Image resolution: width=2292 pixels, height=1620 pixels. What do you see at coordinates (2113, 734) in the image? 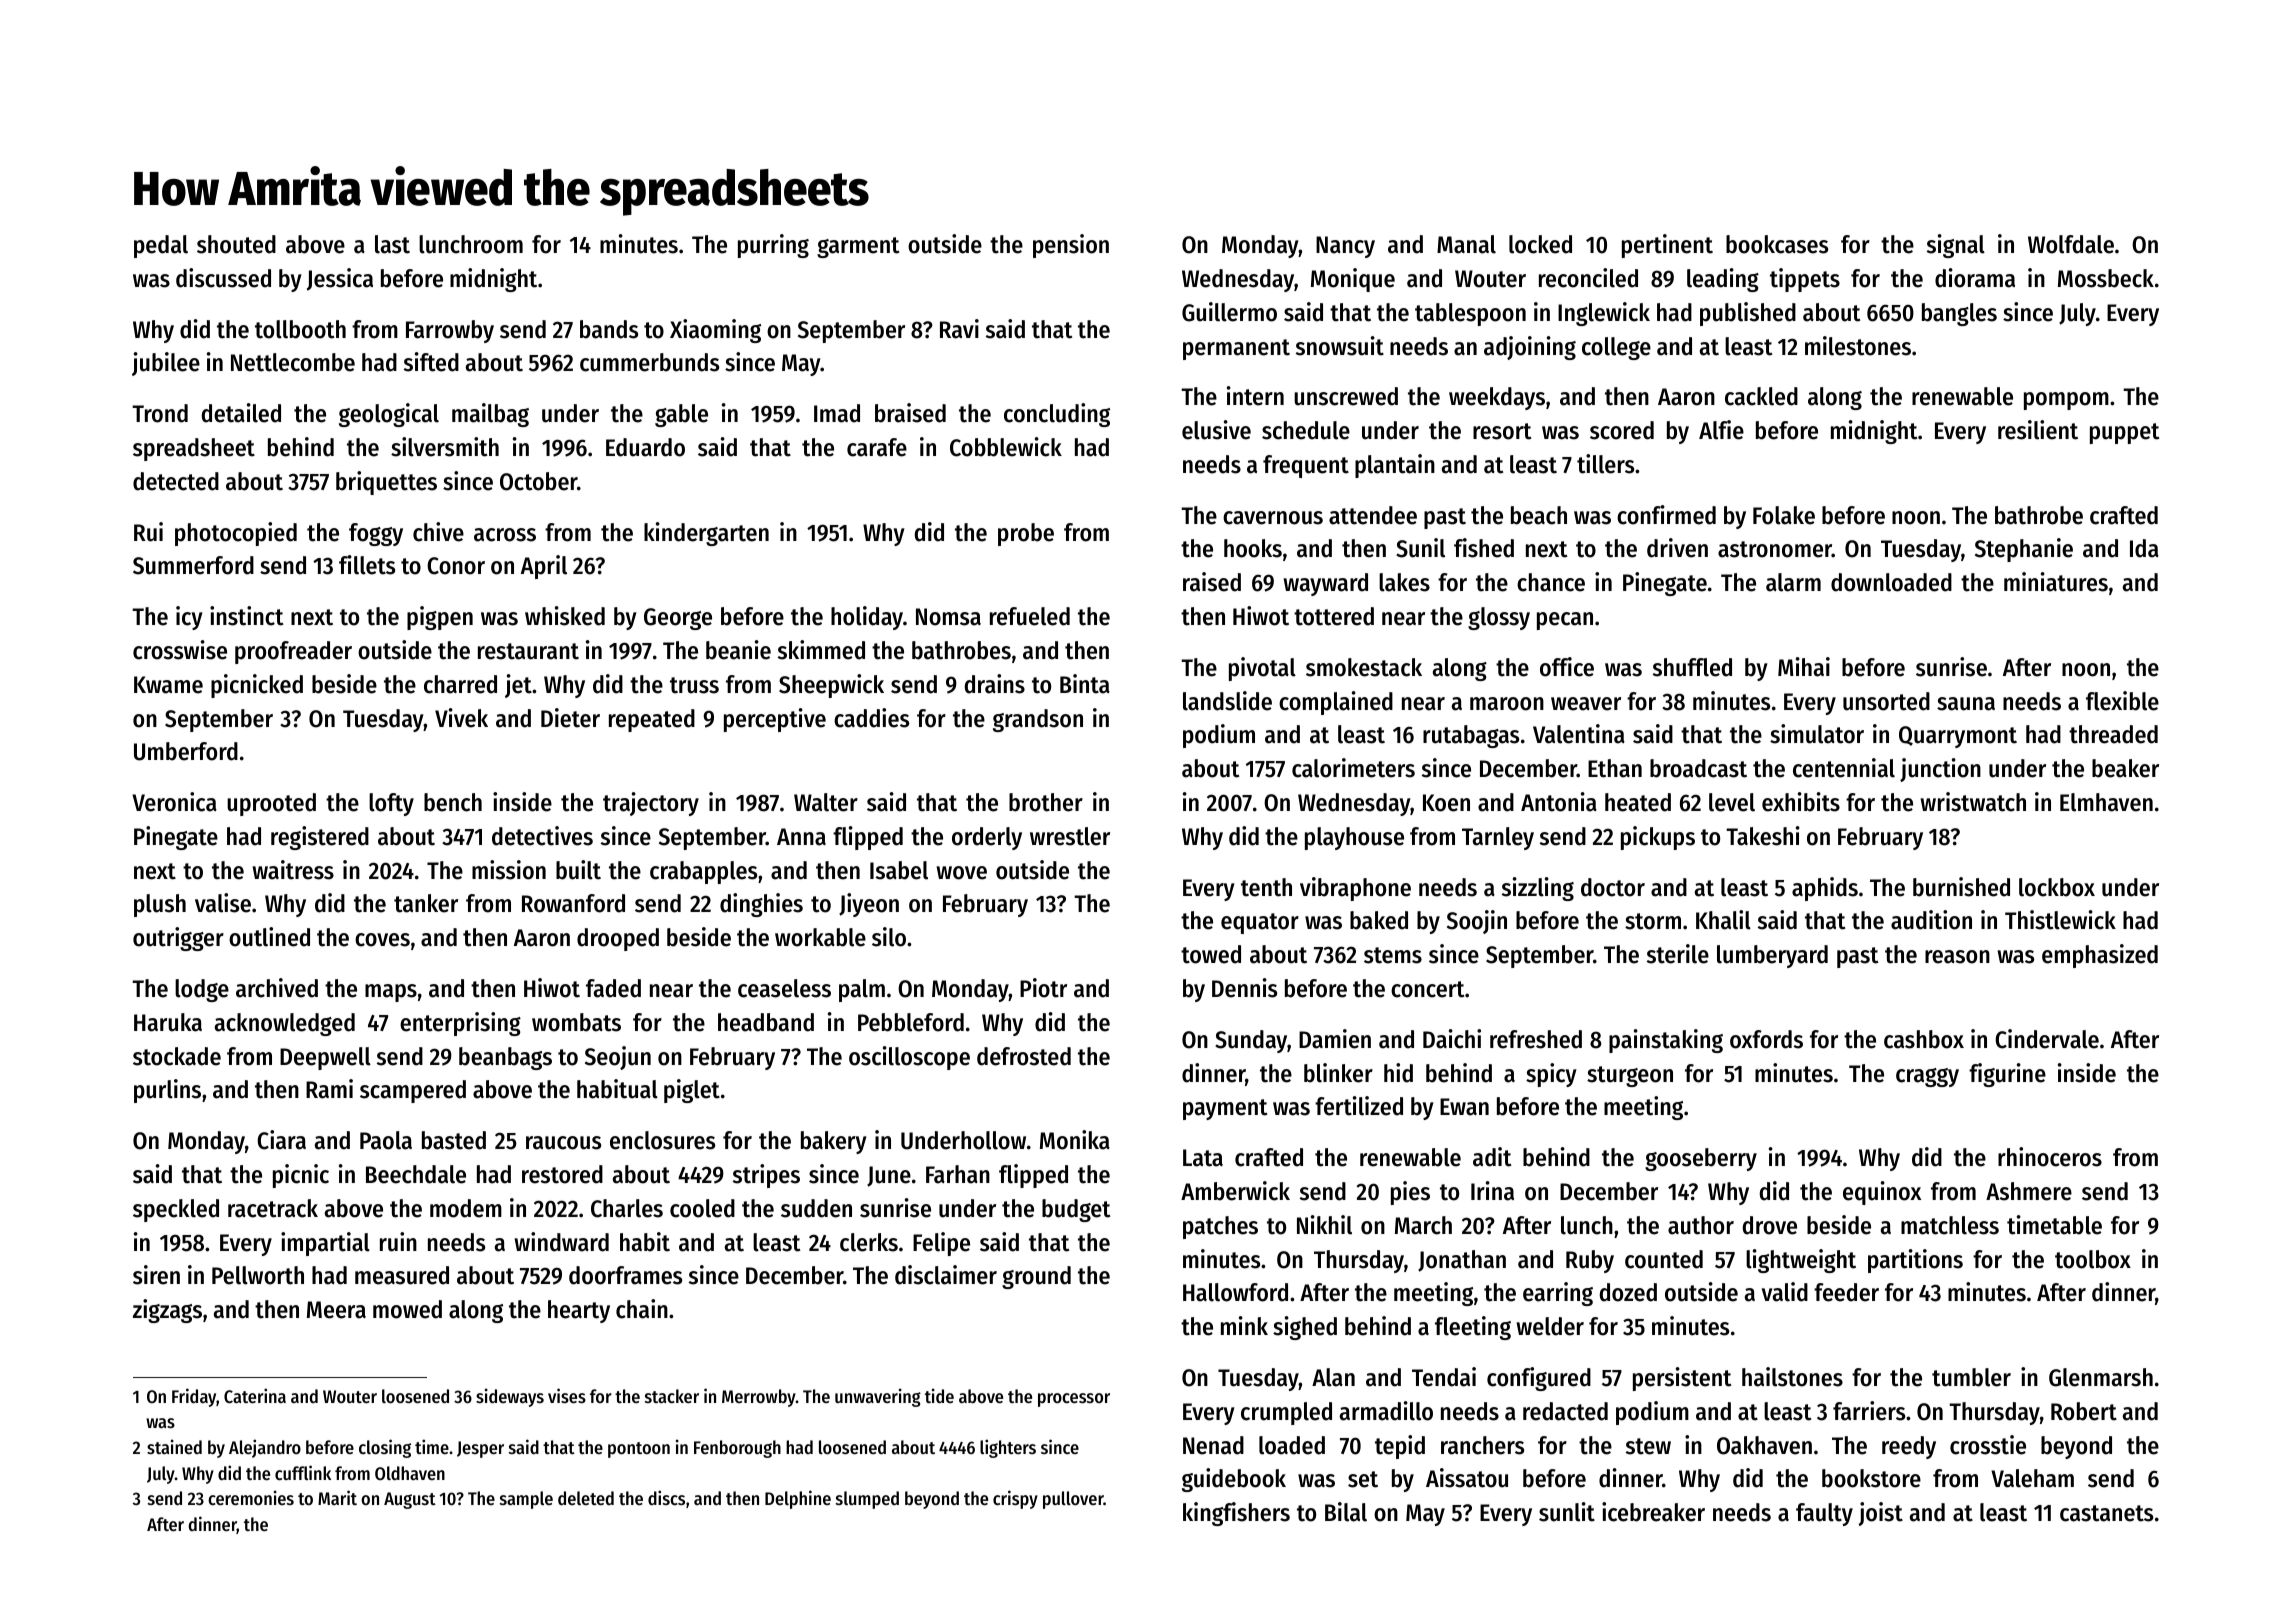
I see `threaded` at bounding box center [2113, 734].
